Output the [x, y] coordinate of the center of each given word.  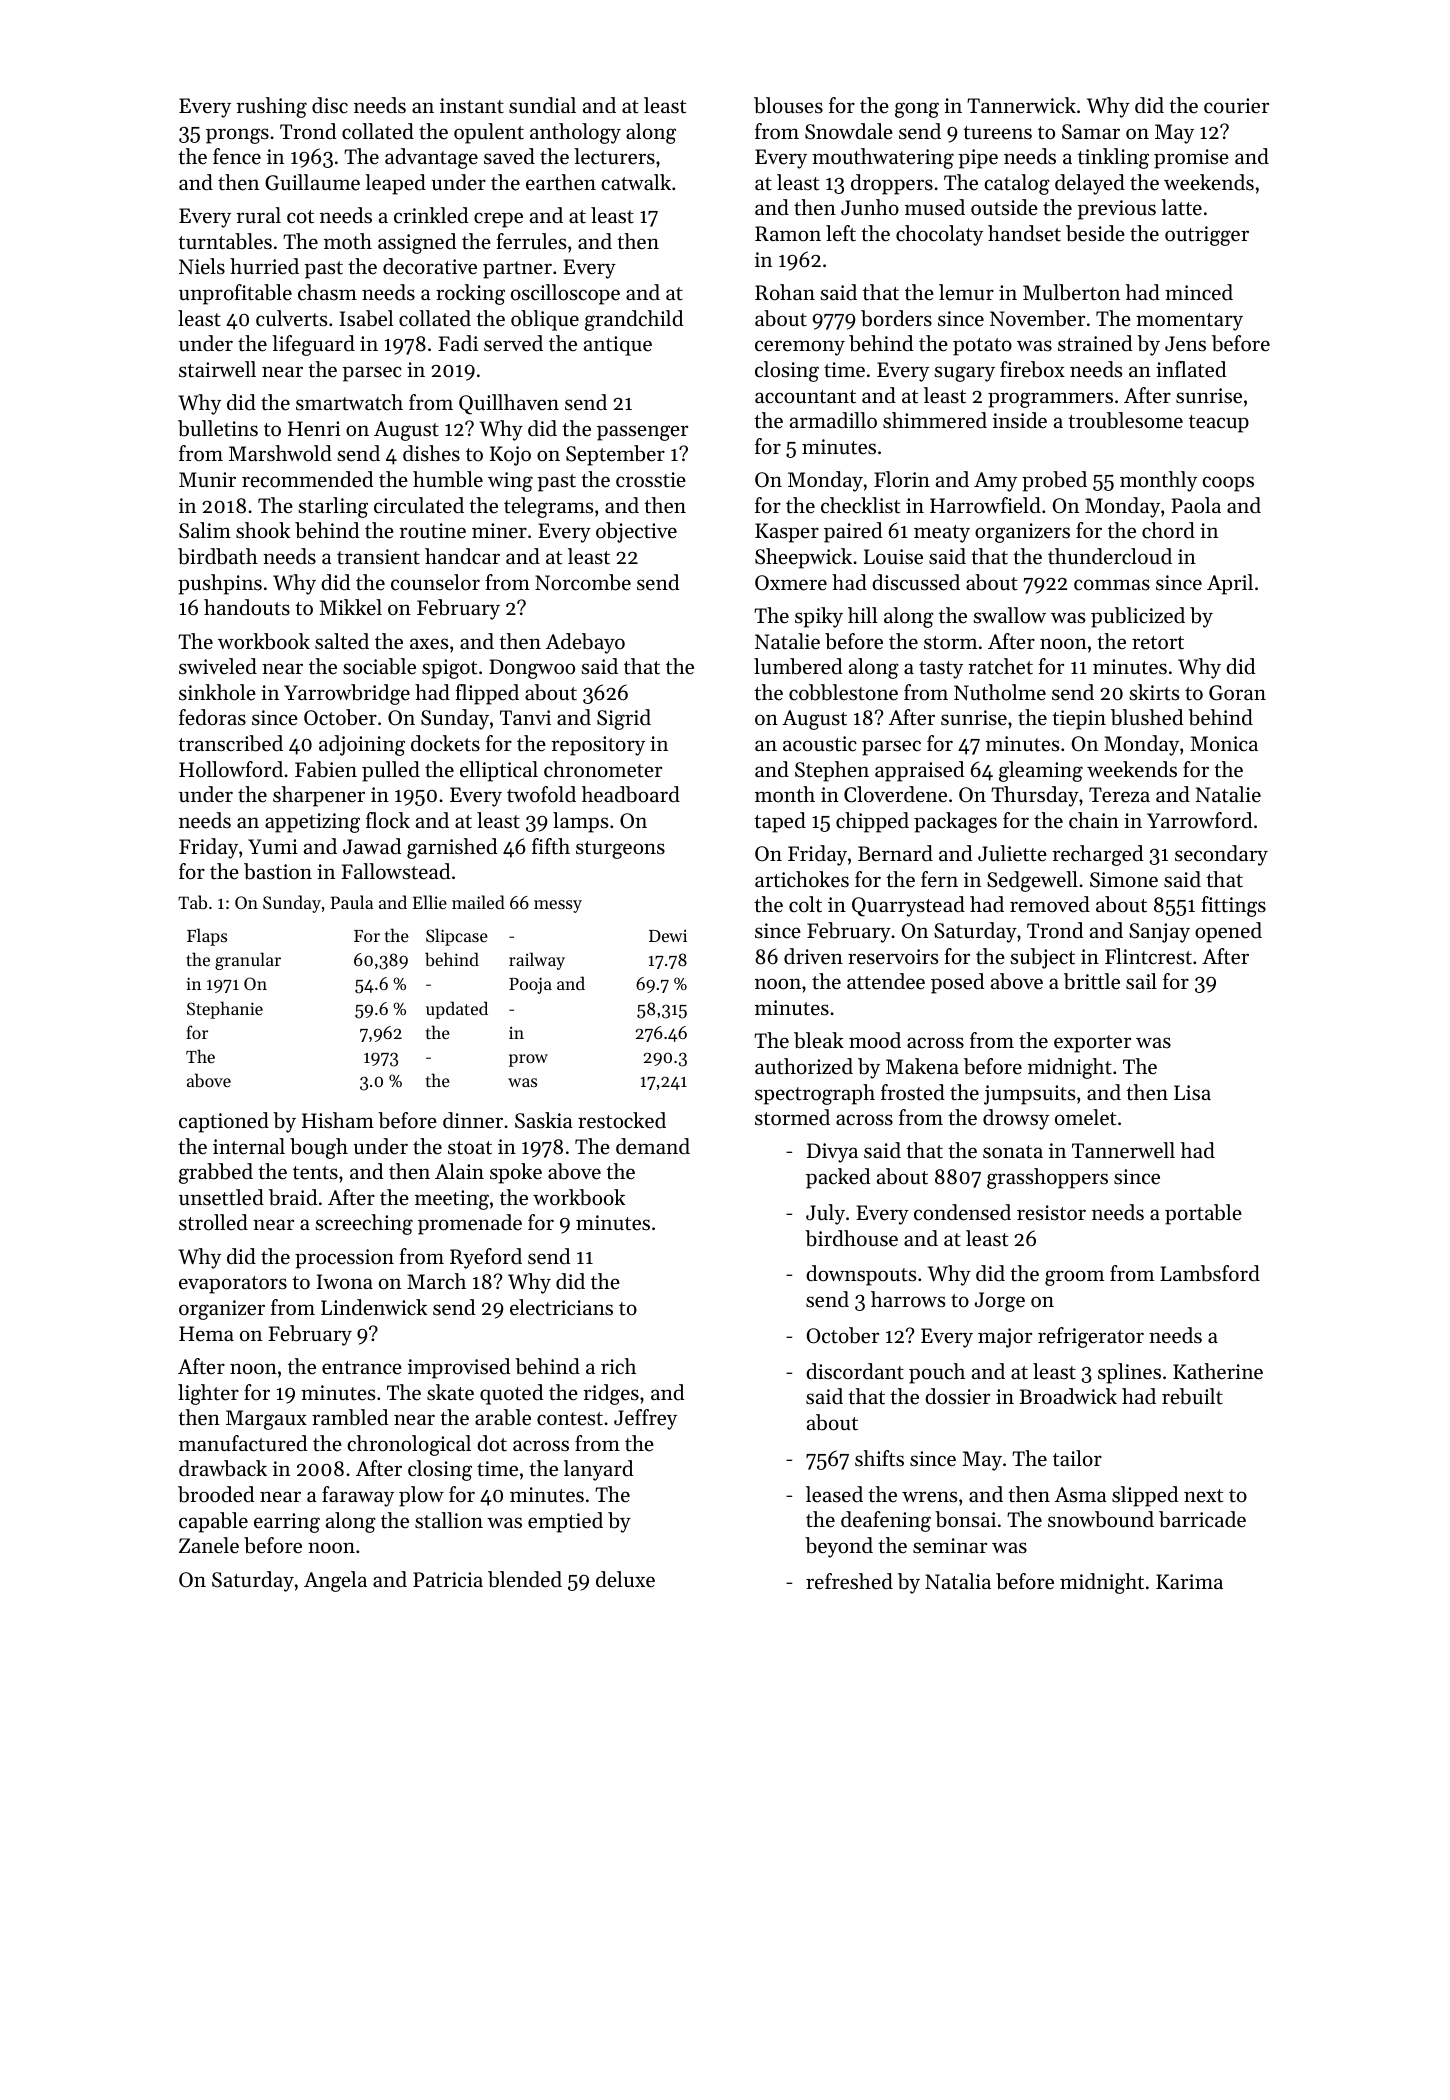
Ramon [788, 234]
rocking [470, 294]
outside [1004, 207]
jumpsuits [1029, 1095]
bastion [278, 871]
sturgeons [620, 850]
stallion [449, 1520]
